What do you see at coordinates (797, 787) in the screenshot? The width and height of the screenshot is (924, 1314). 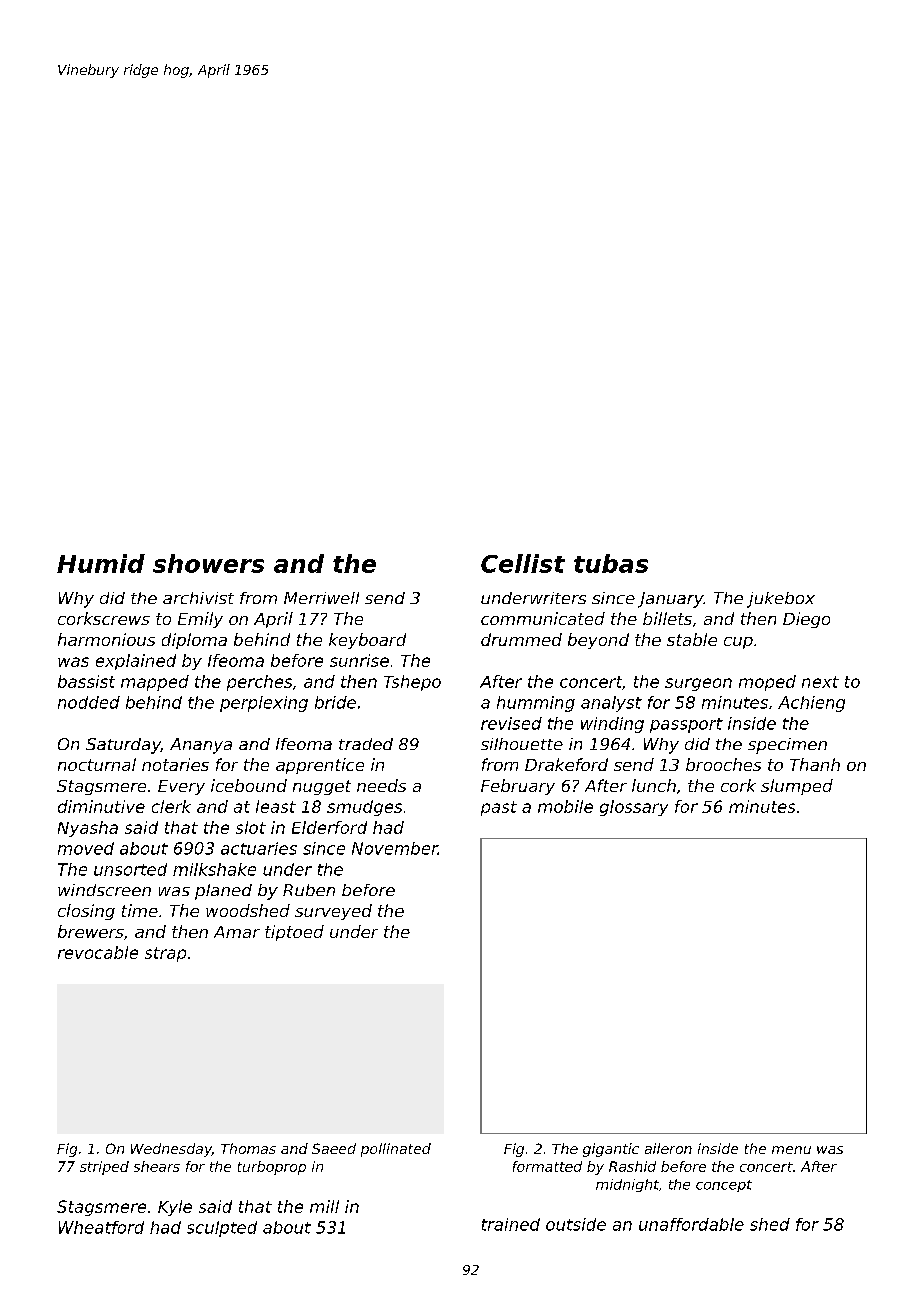 I see `slumped` at bounding box center [797, 787].
